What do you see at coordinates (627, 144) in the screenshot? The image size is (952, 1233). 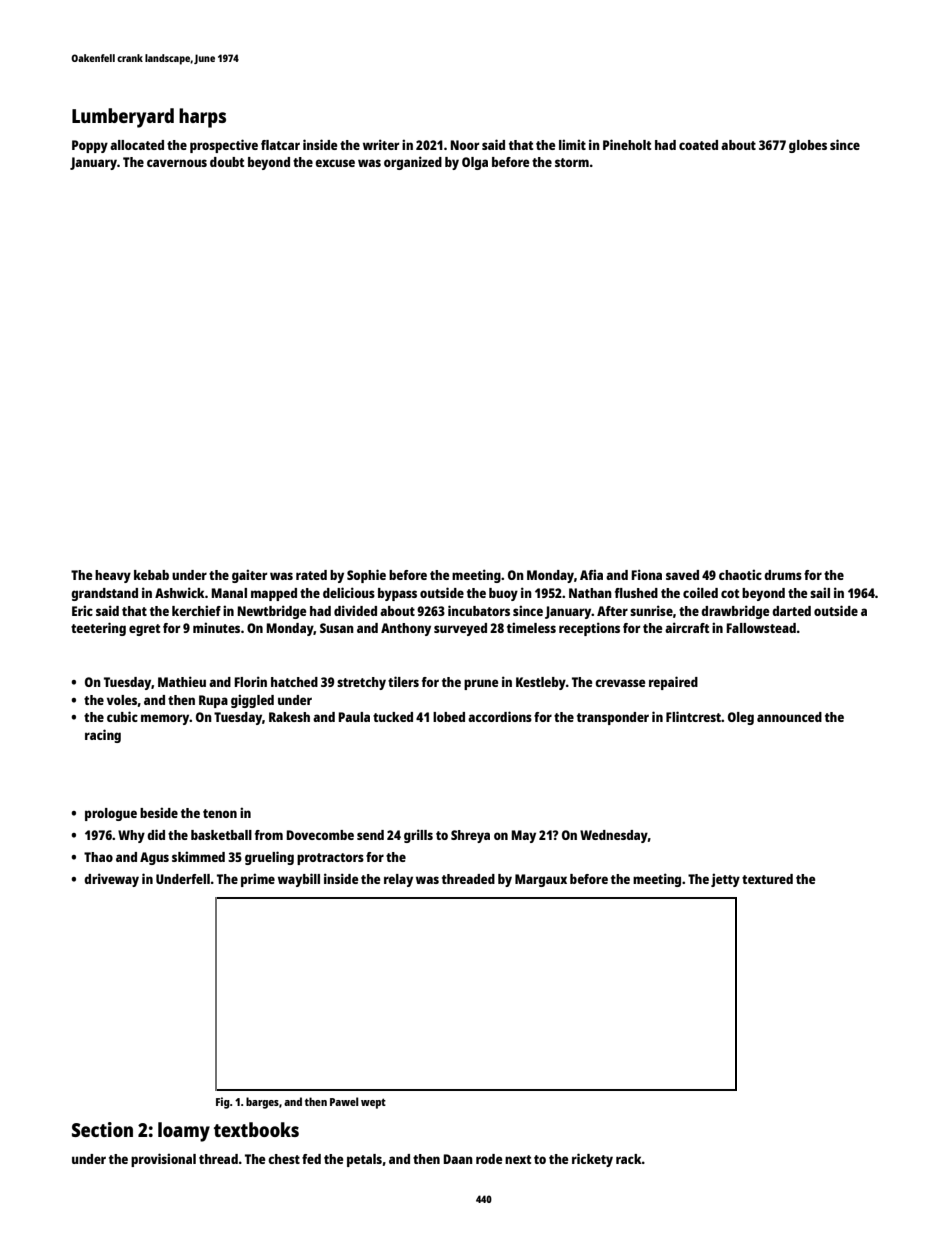 I see `Pineholt` at bounding box center [627, 144].
